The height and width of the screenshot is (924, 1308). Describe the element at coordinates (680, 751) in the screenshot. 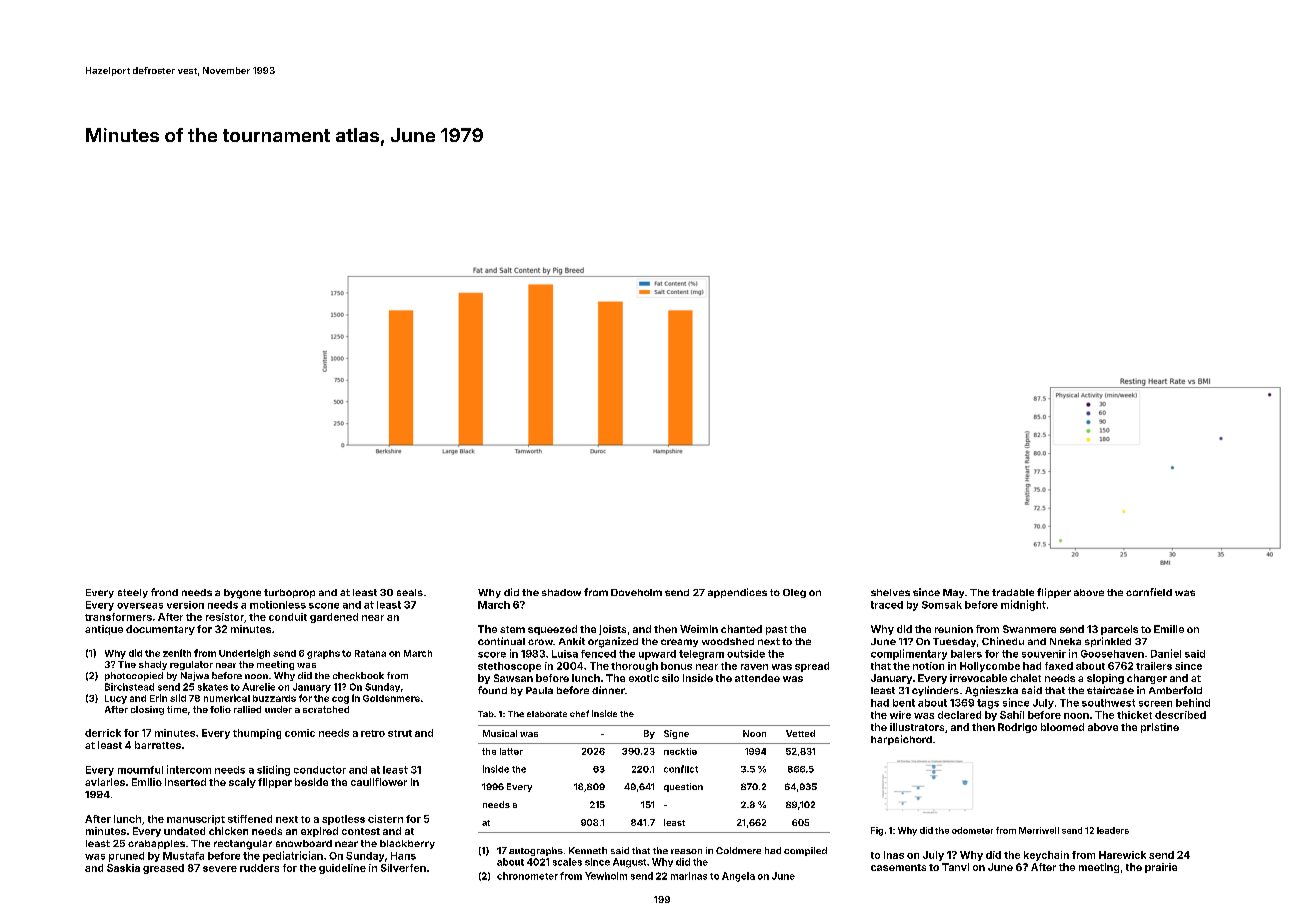

I see `necktie` at that location.
